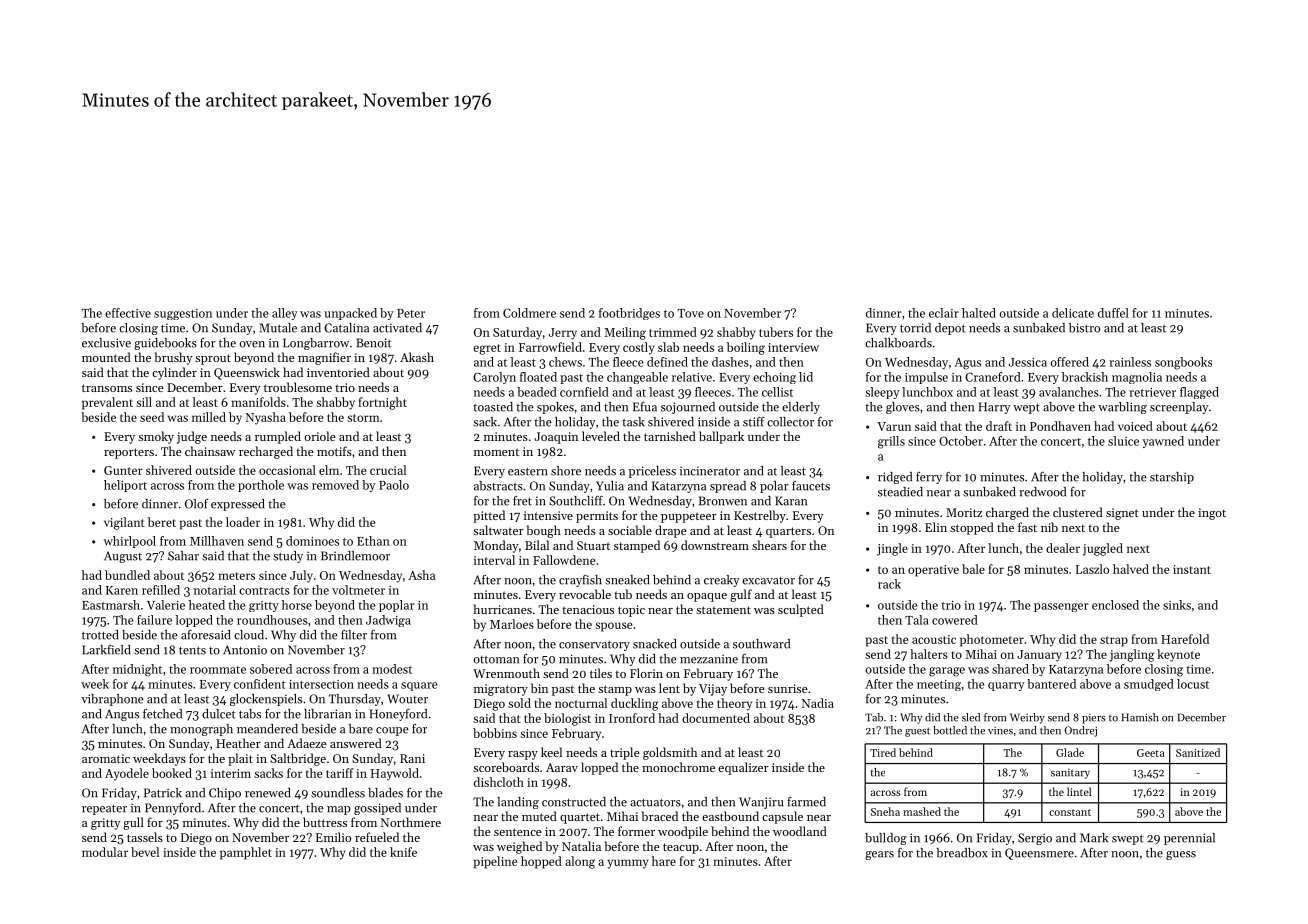 The height and width of the page is (924, 1308). What do you see at coordinates (374, 343) in the page?
I see `Benoit` at bounding box center [374, 343].
